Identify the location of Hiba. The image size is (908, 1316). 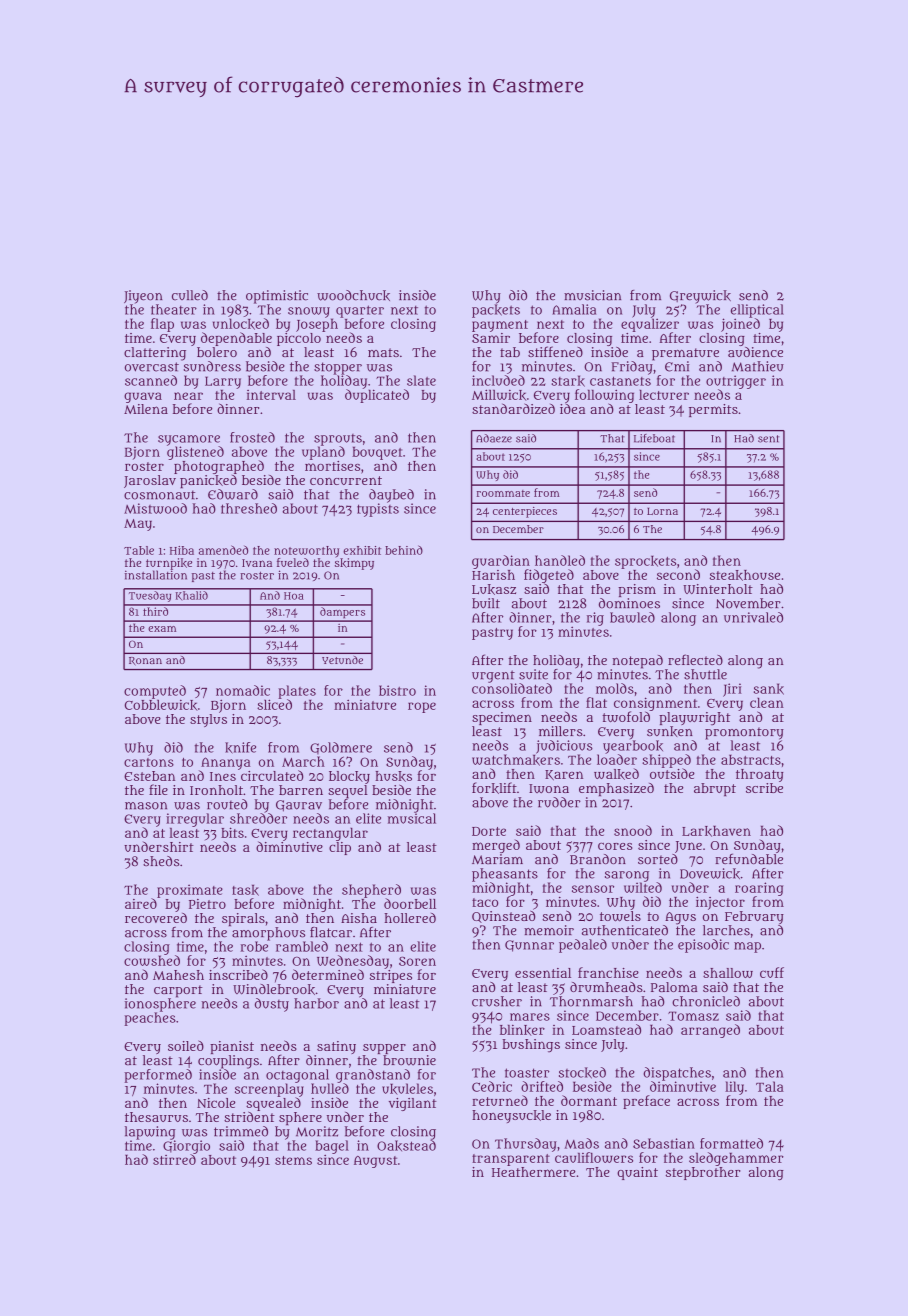
(182, 550).
